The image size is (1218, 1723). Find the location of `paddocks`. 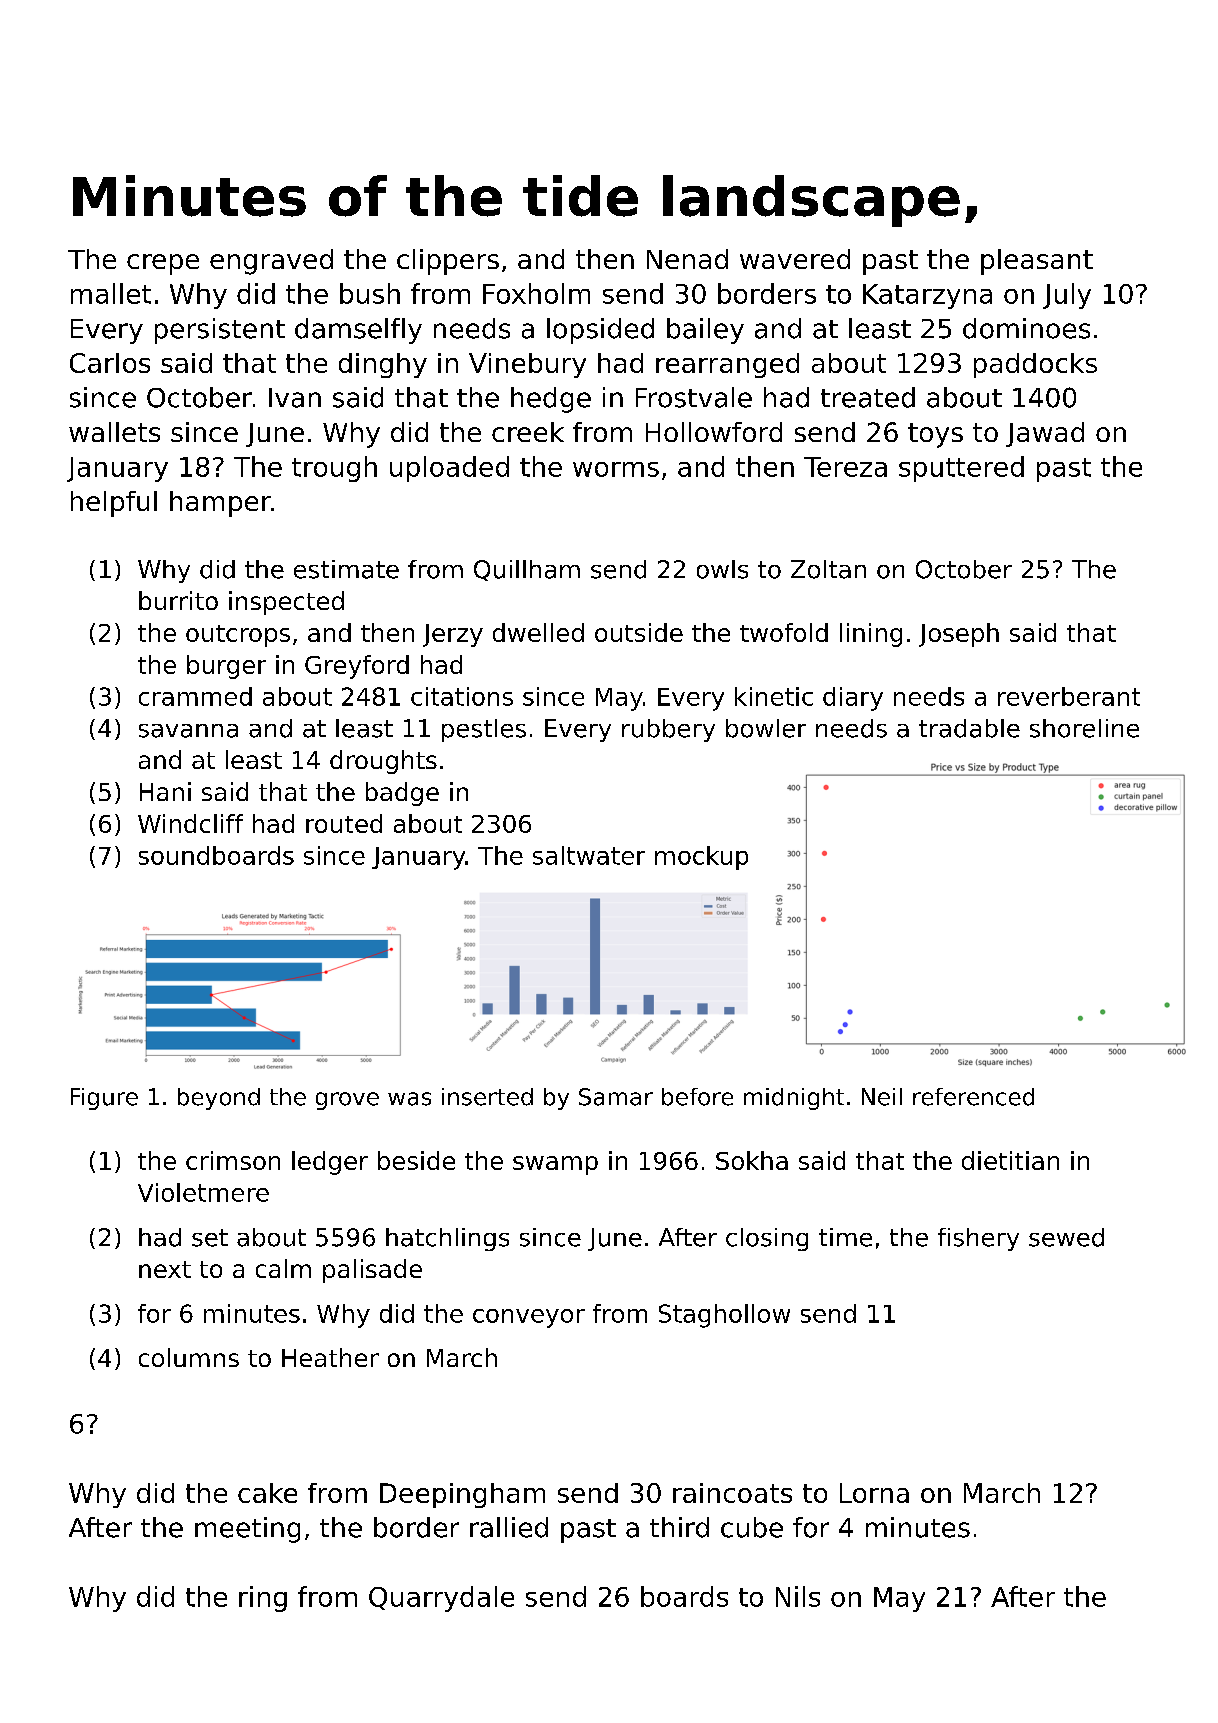

paddocks is located at coordinates (1035, 365).
